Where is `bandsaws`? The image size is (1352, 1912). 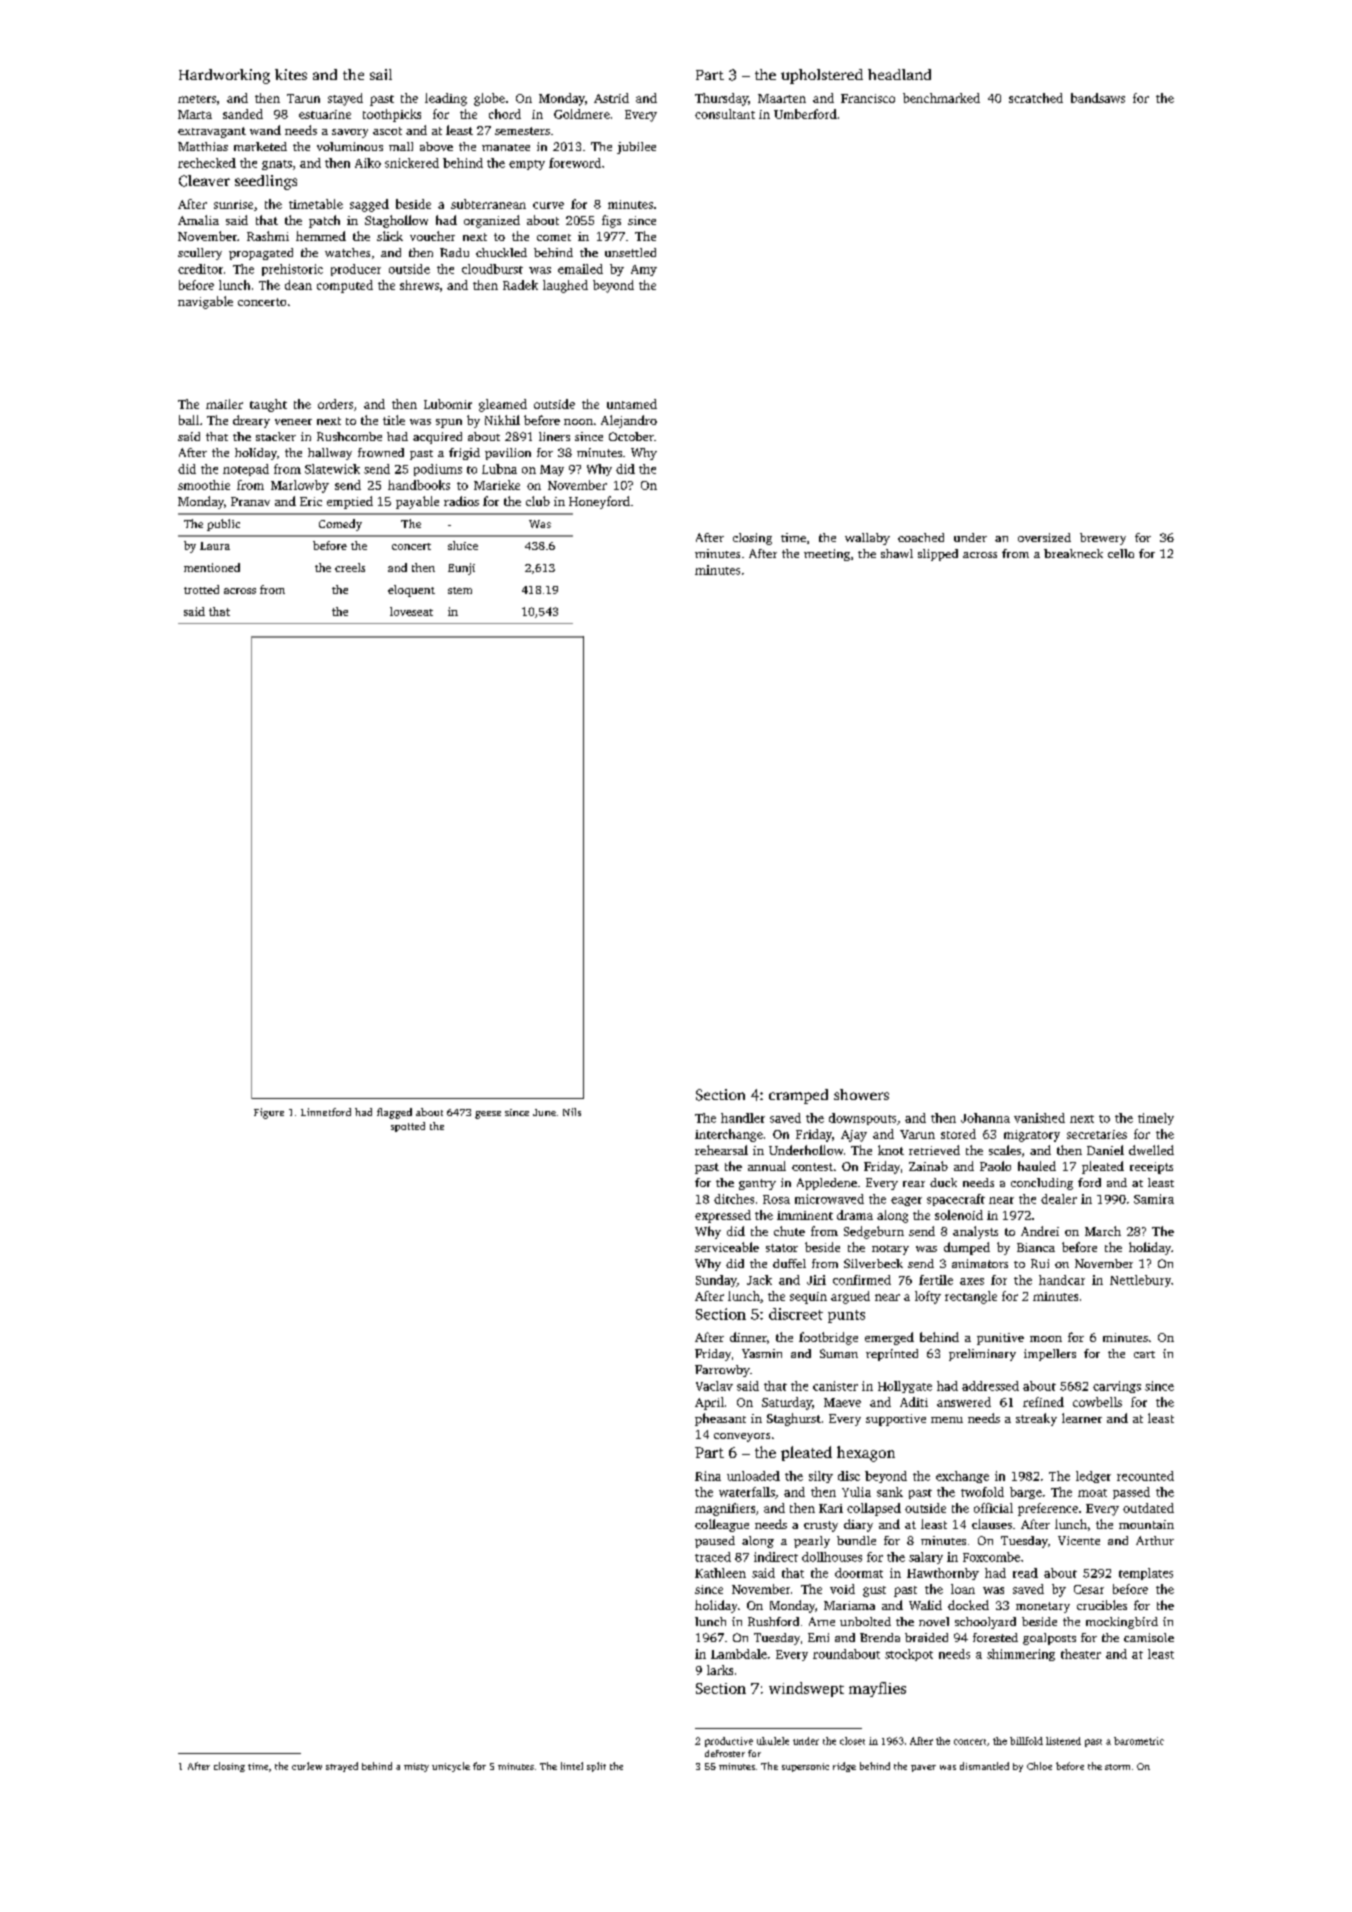
bandsaws is located at coordinates (1098, 98).
